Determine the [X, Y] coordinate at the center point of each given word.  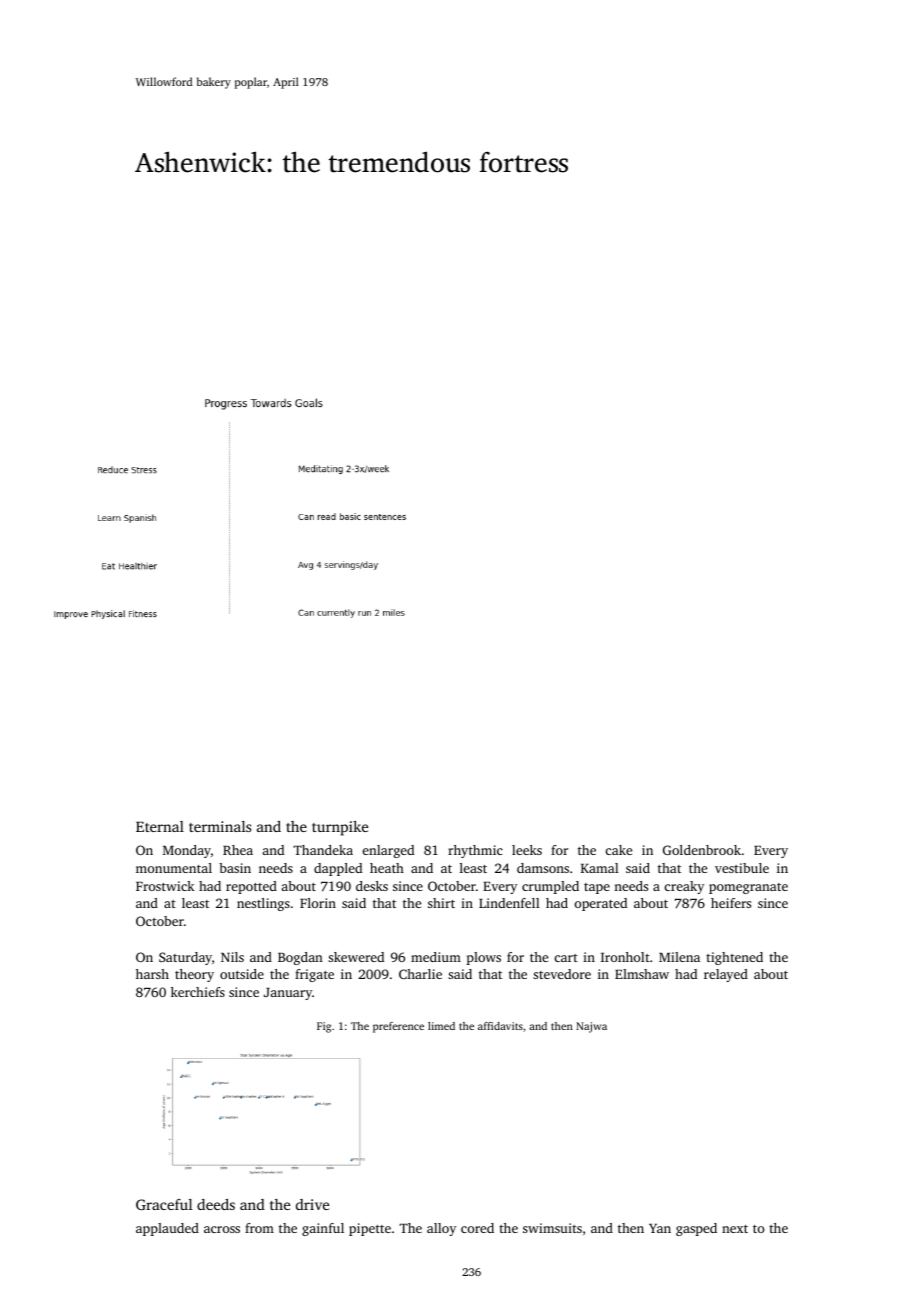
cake [619, 850]
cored [477, 1228]
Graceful [164, 1204]
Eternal [160, 826]
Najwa [591, 1027]
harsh [152, 974]
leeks [527, 850]
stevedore [562, 974]
